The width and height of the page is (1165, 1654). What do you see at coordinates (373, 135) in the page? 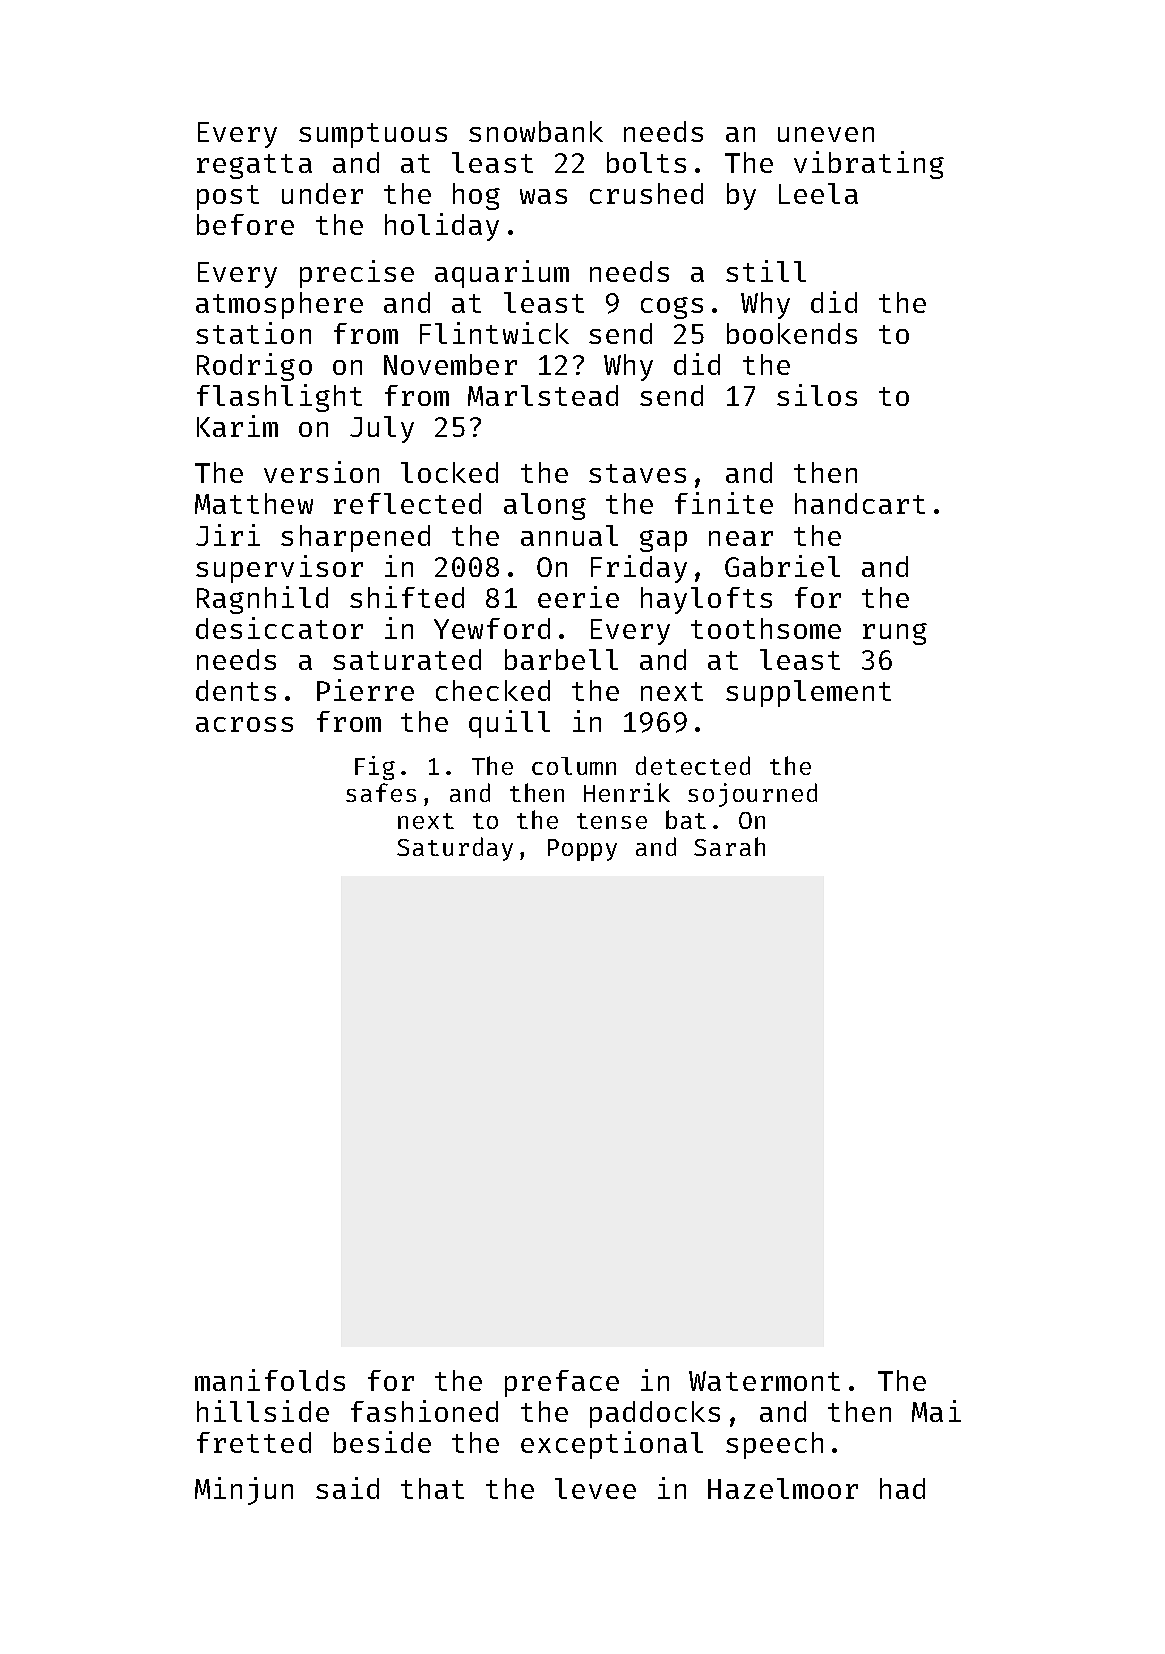
I see `sumptuous` at bounding box center [373, 135].
